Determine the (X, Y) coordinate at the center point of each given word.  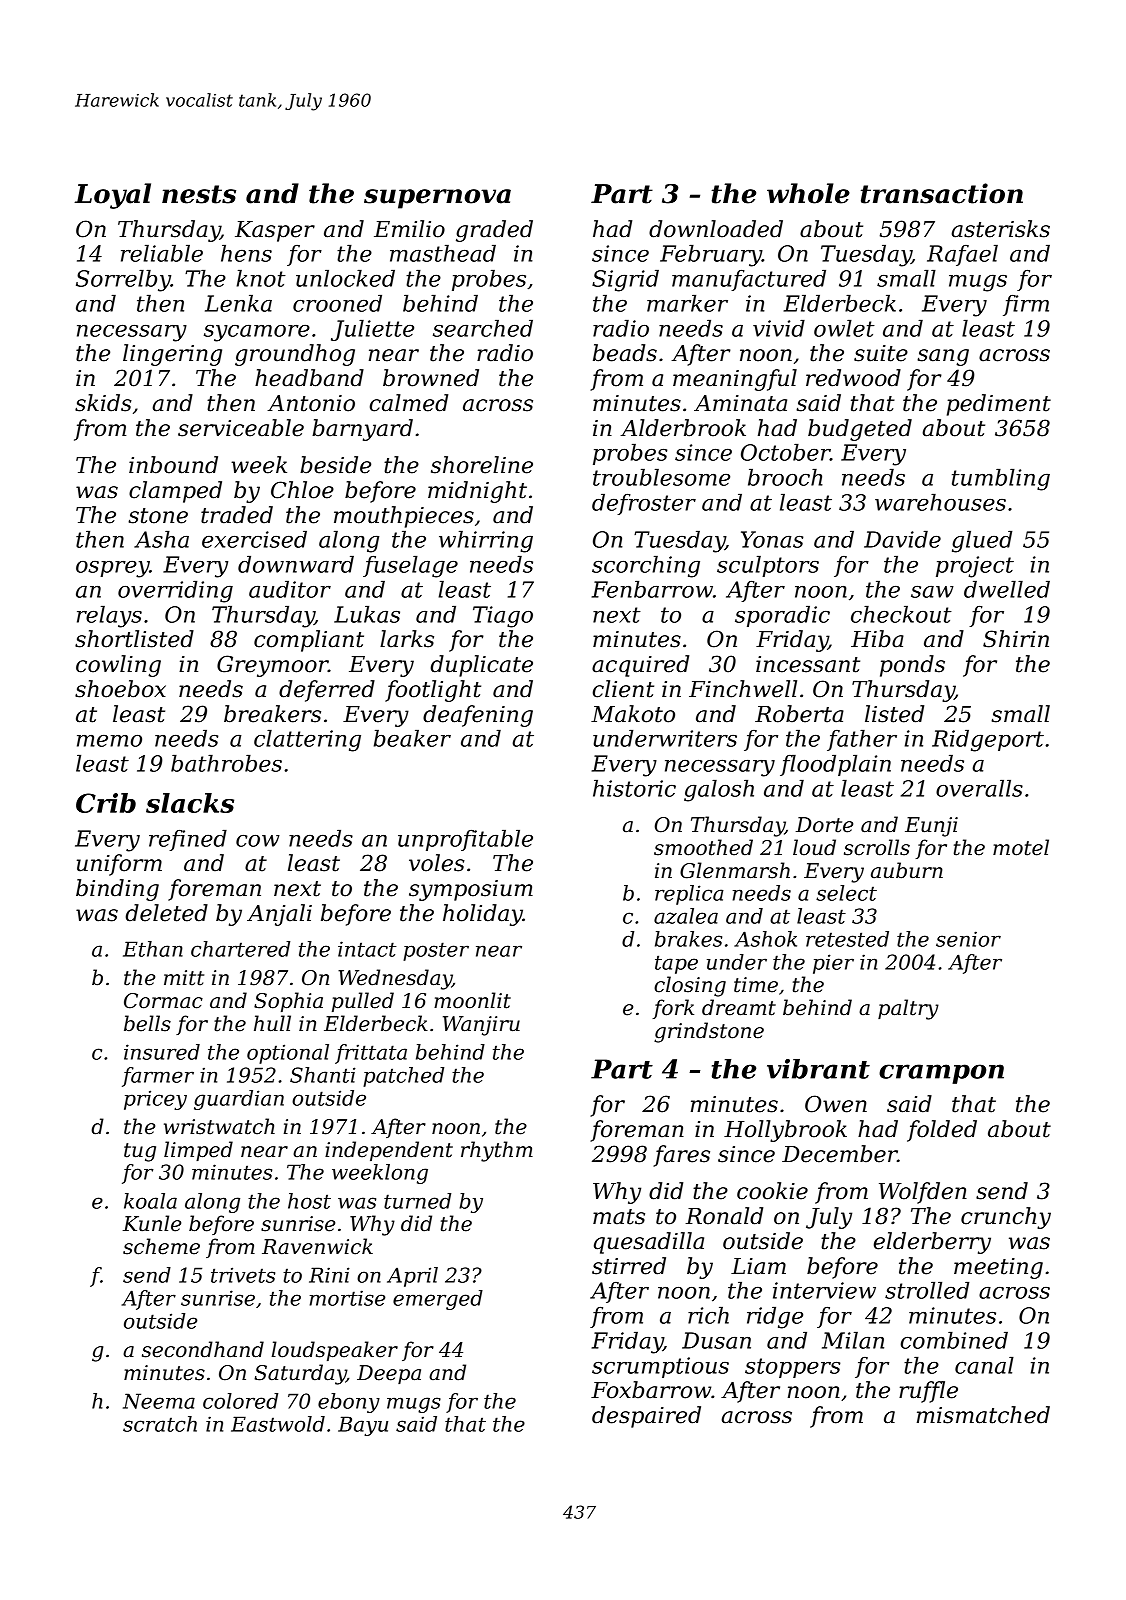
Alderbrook (683, 428)
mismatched (983, 1415)
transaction (942, 193)
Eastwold (278, 1424)
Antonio (311, 403)
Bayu (363, 1426)
